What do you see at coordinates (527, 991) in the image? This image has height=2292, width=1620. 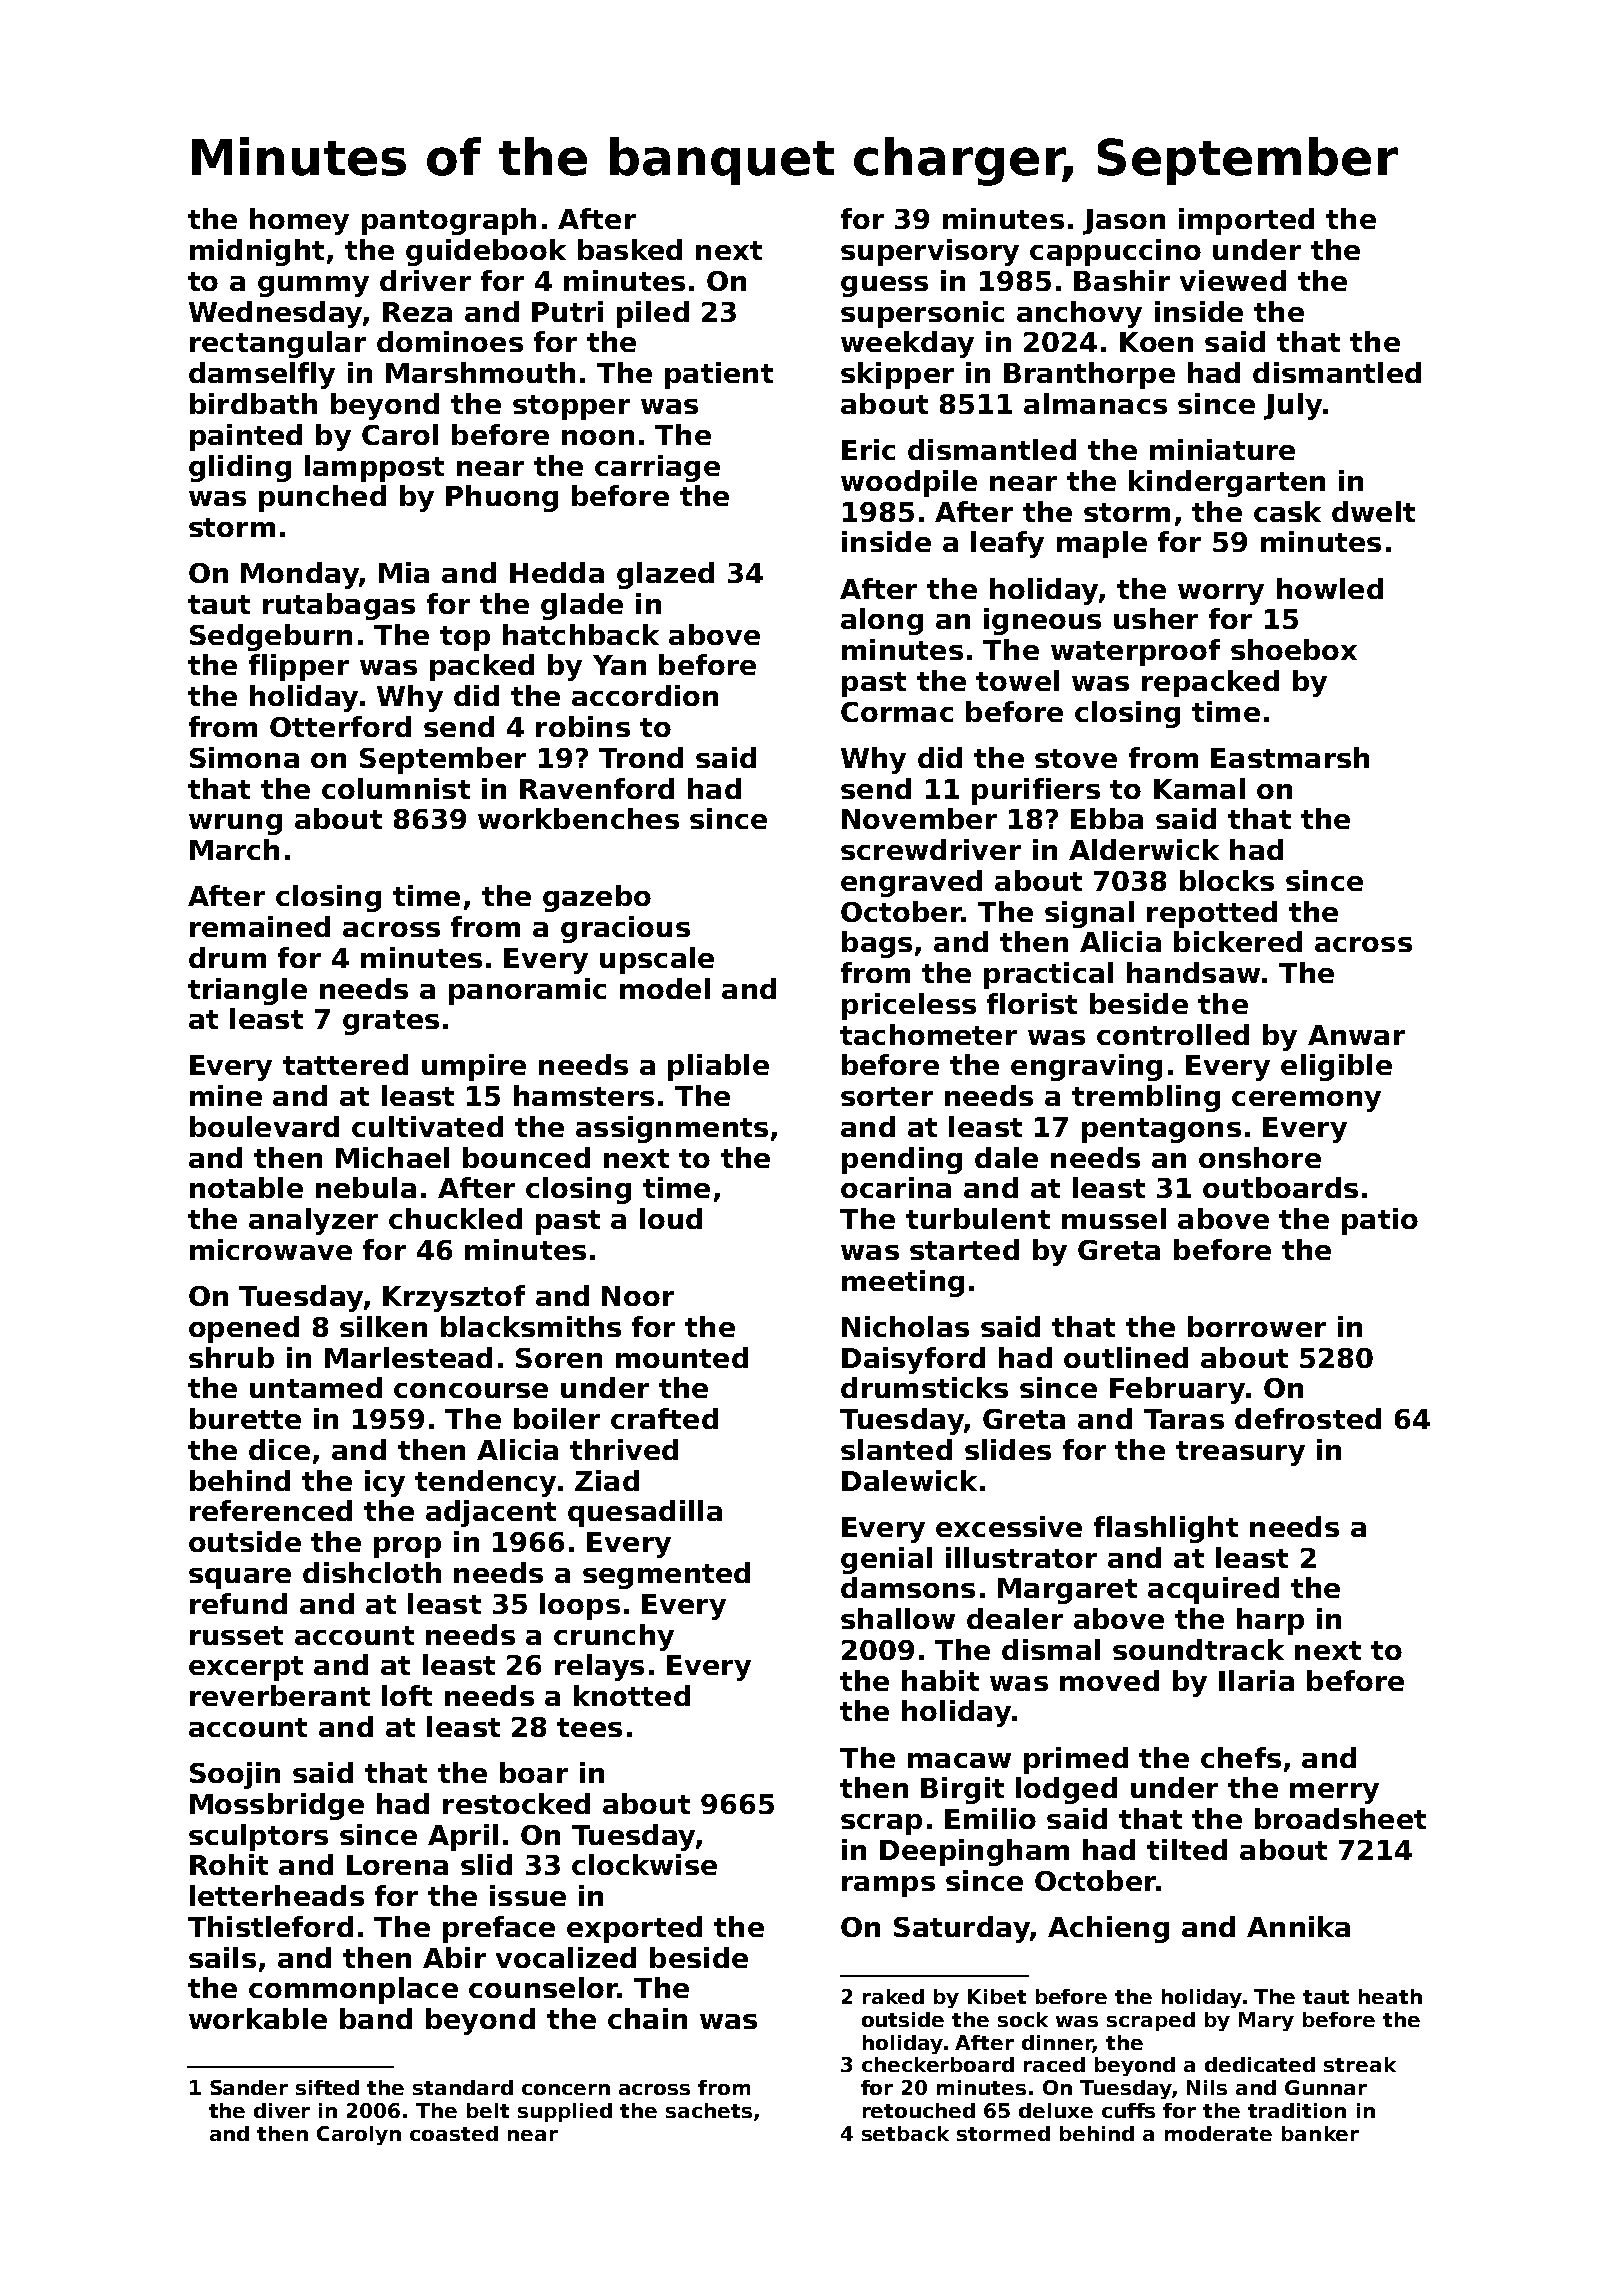 I see `panoramic` at bounding box center [527, 991].
